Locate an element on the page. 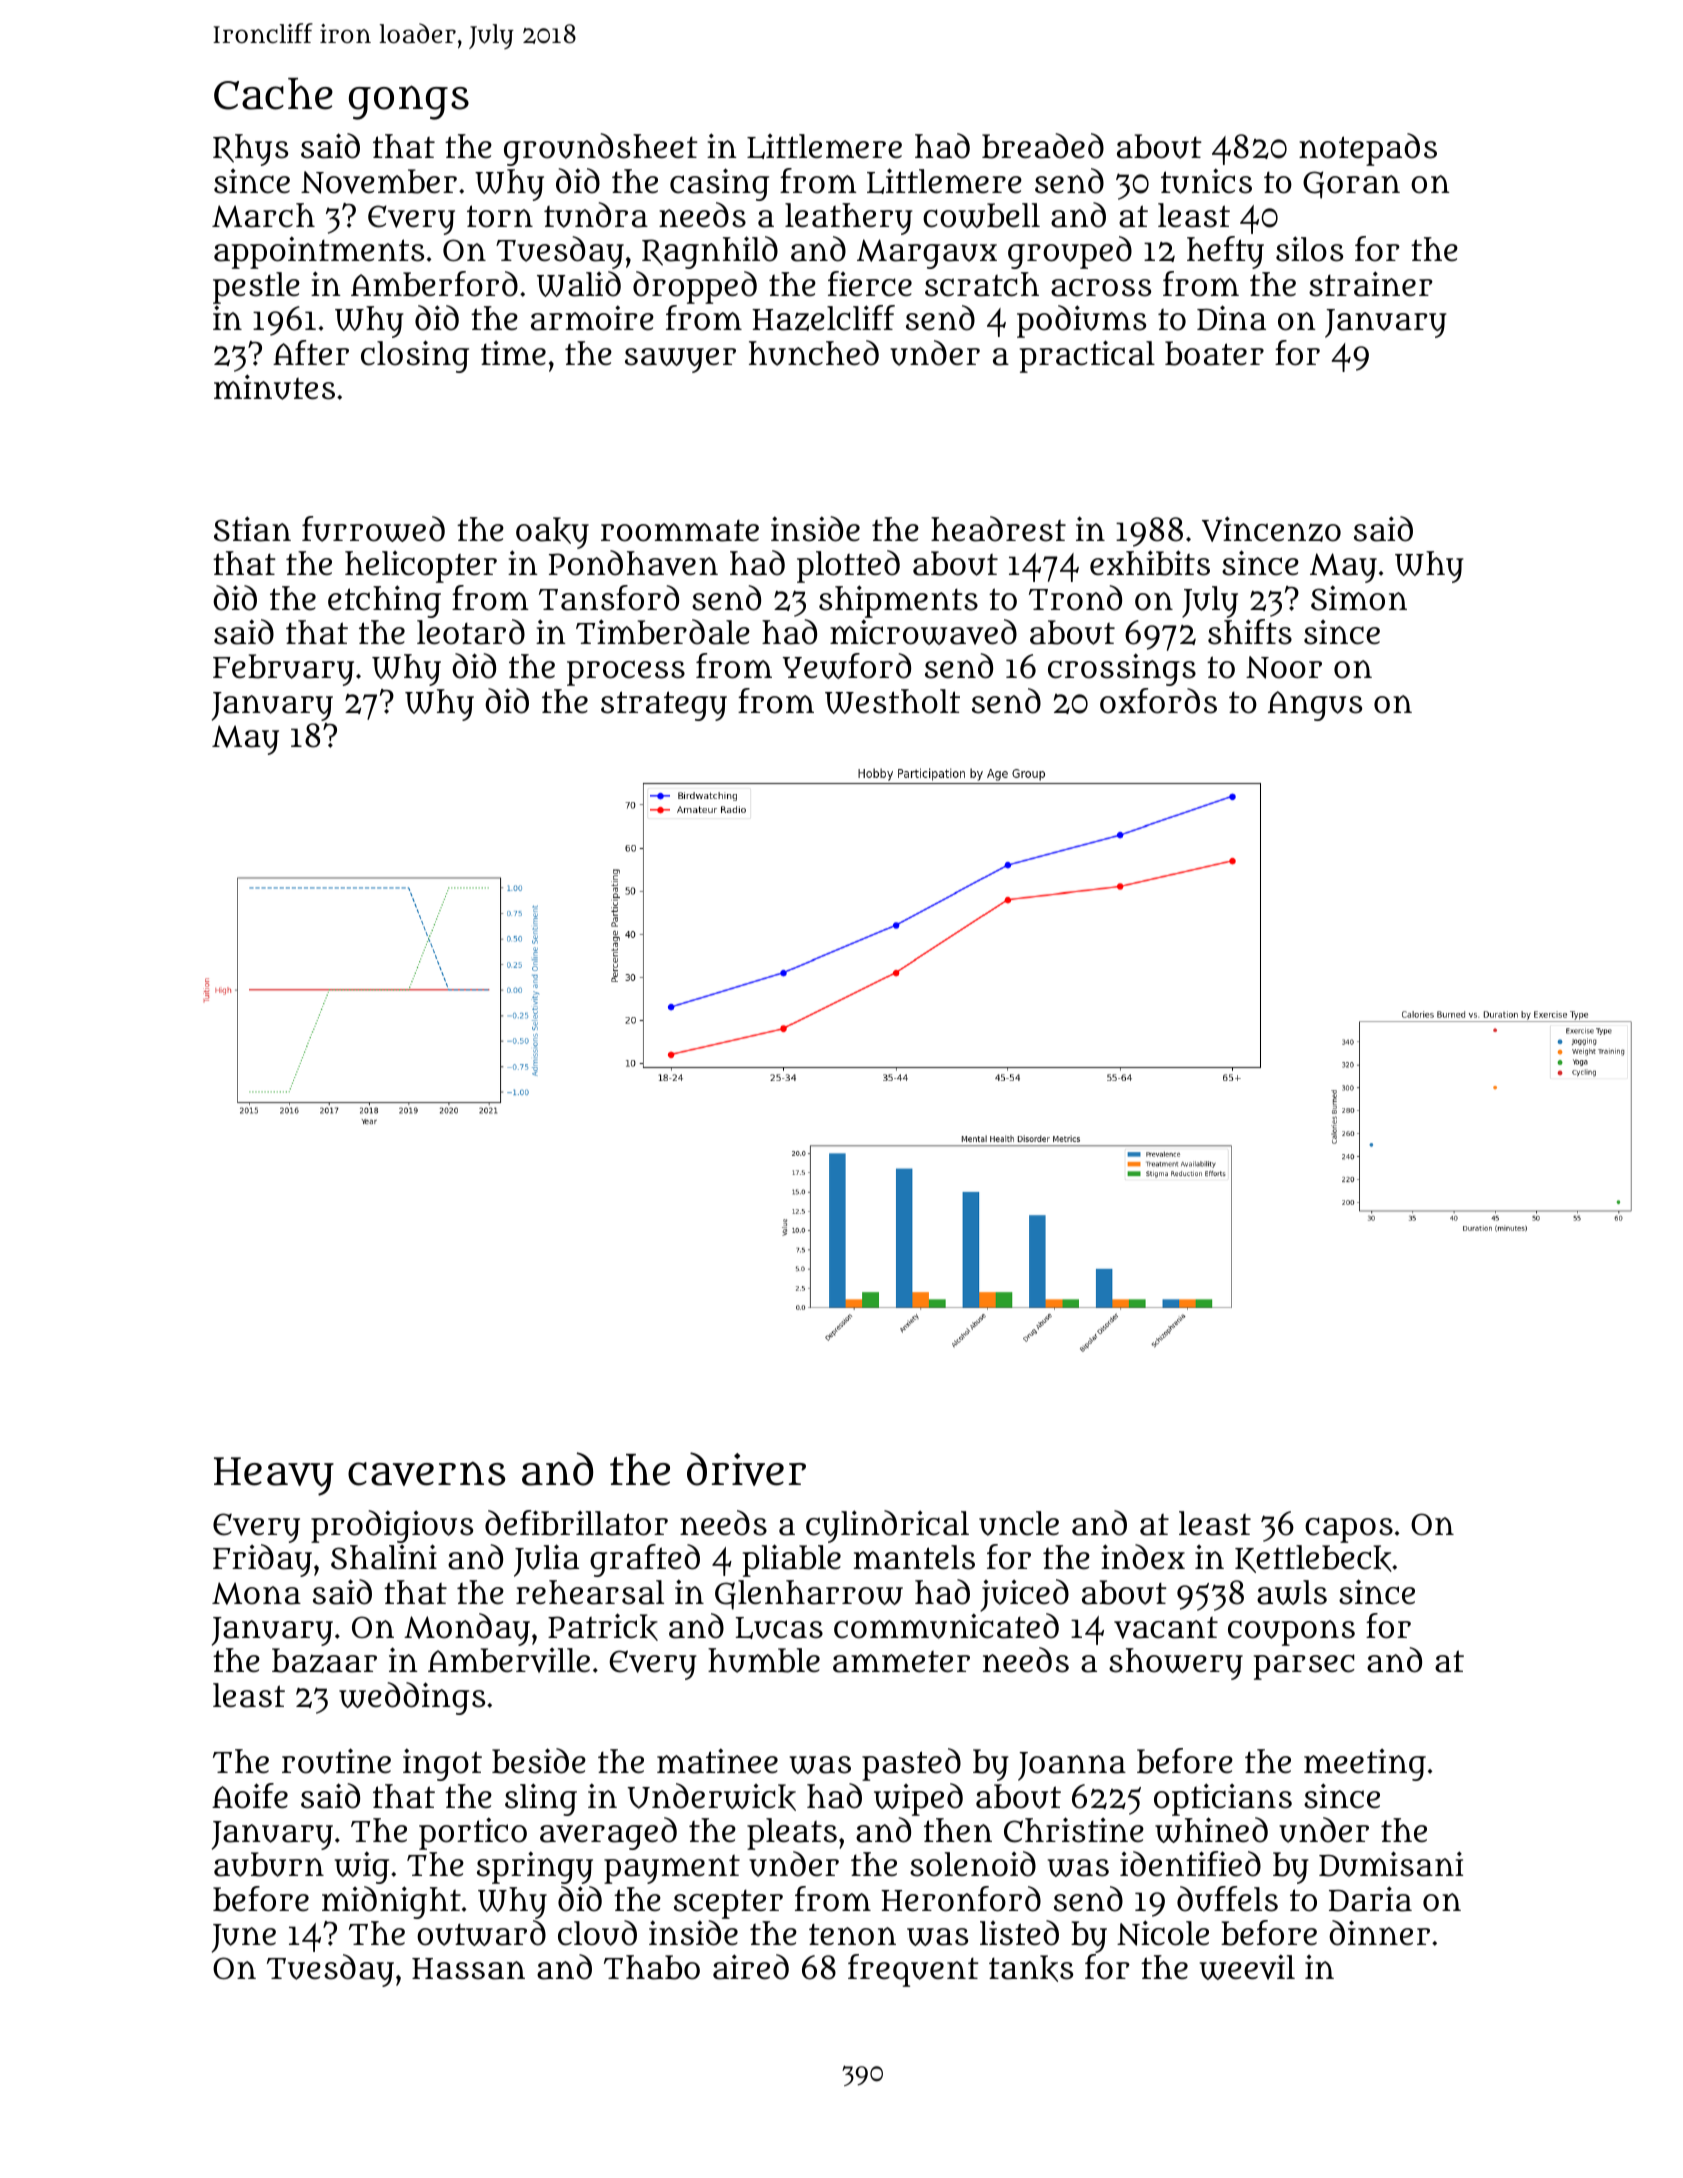 This document has width=1683, height=2178. caverns is located at coordinates (426, 1474).
